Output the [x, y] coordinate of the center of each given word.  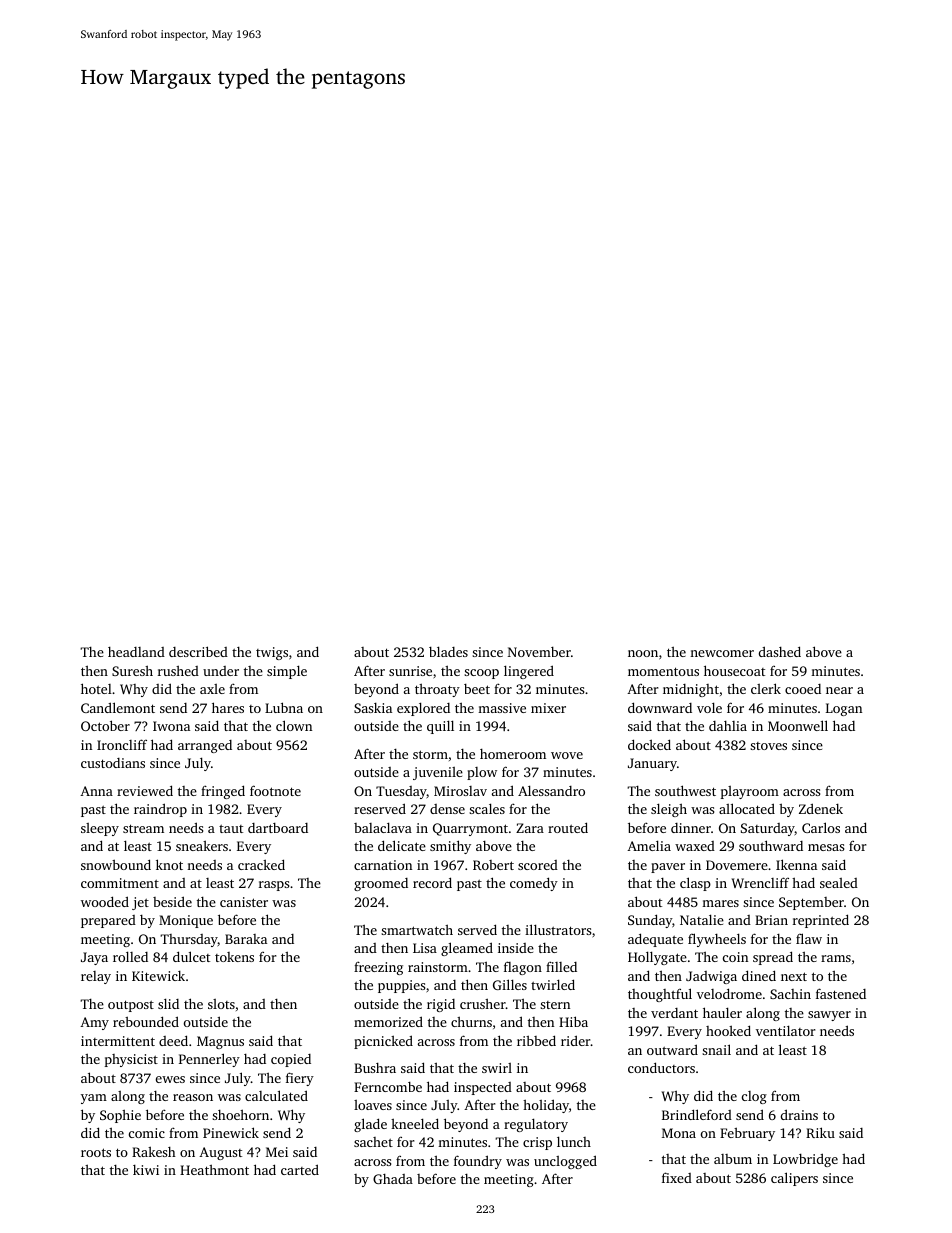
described [198, 651]
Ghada [393, 1179]
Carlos [821, 827]
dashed [780, 651]
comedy [534, 884]
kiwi [146, 1170]
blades [448, 651]
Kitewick [158, 976]
